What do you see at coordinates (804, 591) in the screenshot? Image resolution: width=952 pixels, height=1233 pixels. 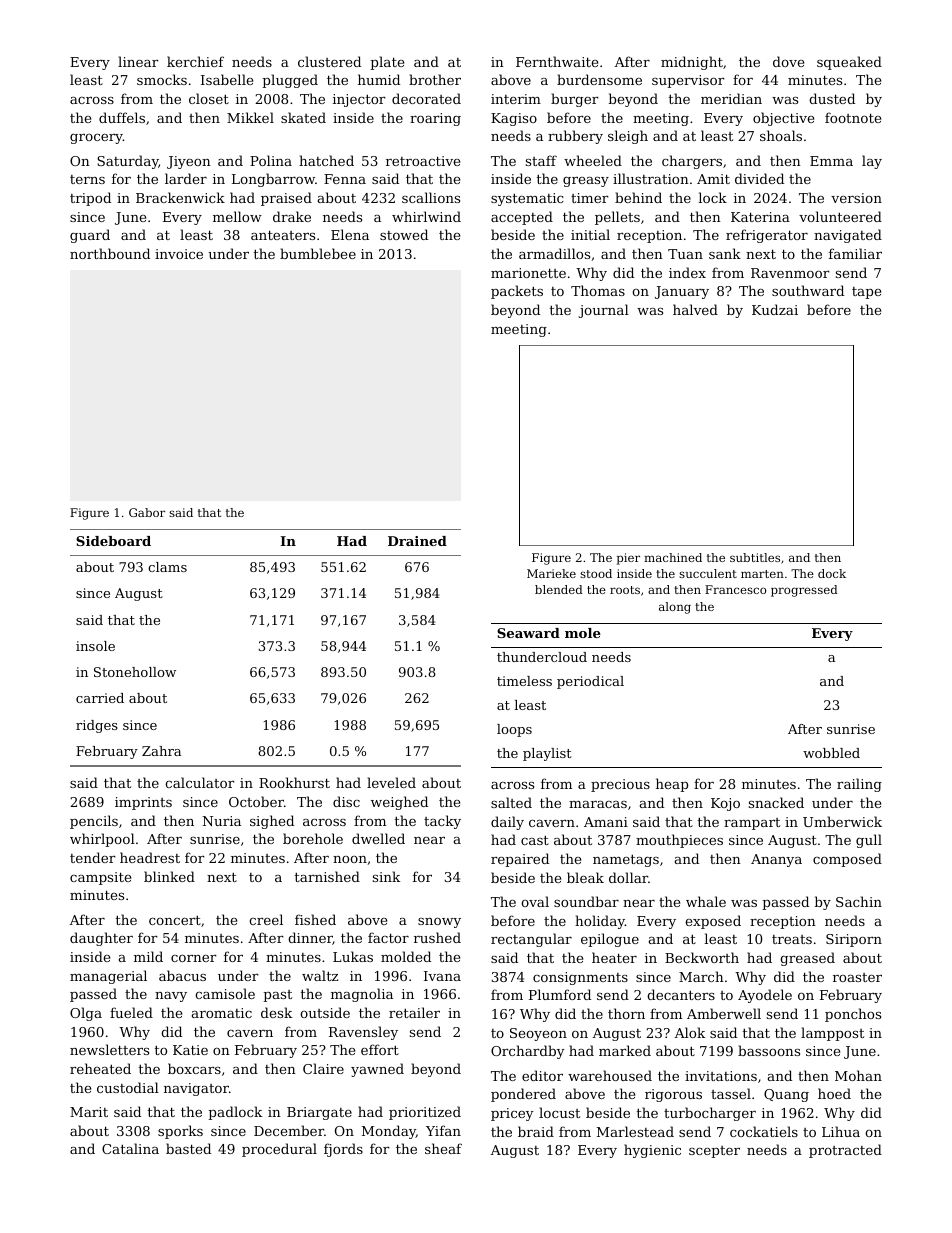 I see `progressed` at bounding box center [804, 591].
